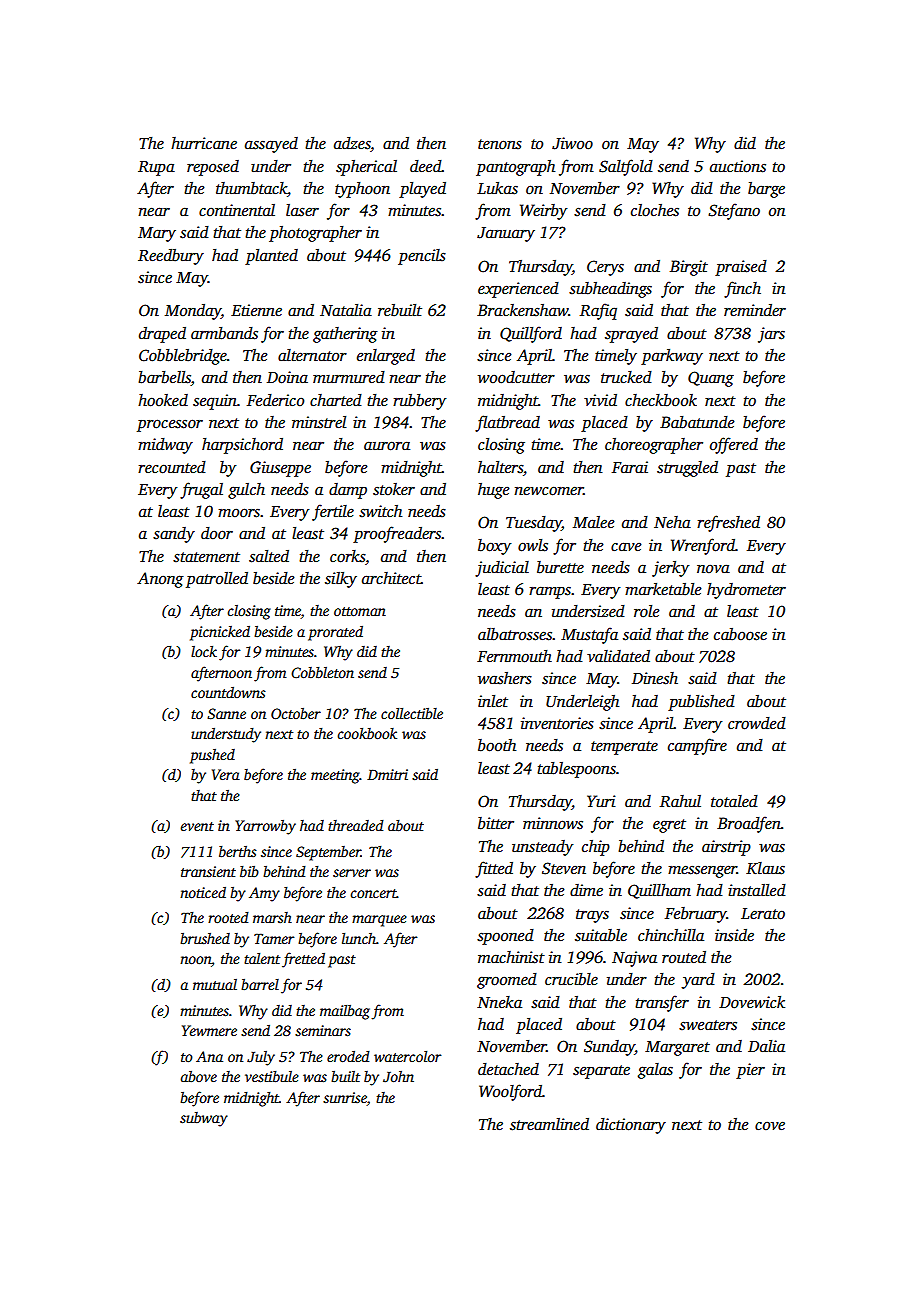 The height and width of the screenshot is (1311, 924). What do you see at coordinates (738, 166) in the screenshot?
I see `auctions` at bounding box center [738, 166].
